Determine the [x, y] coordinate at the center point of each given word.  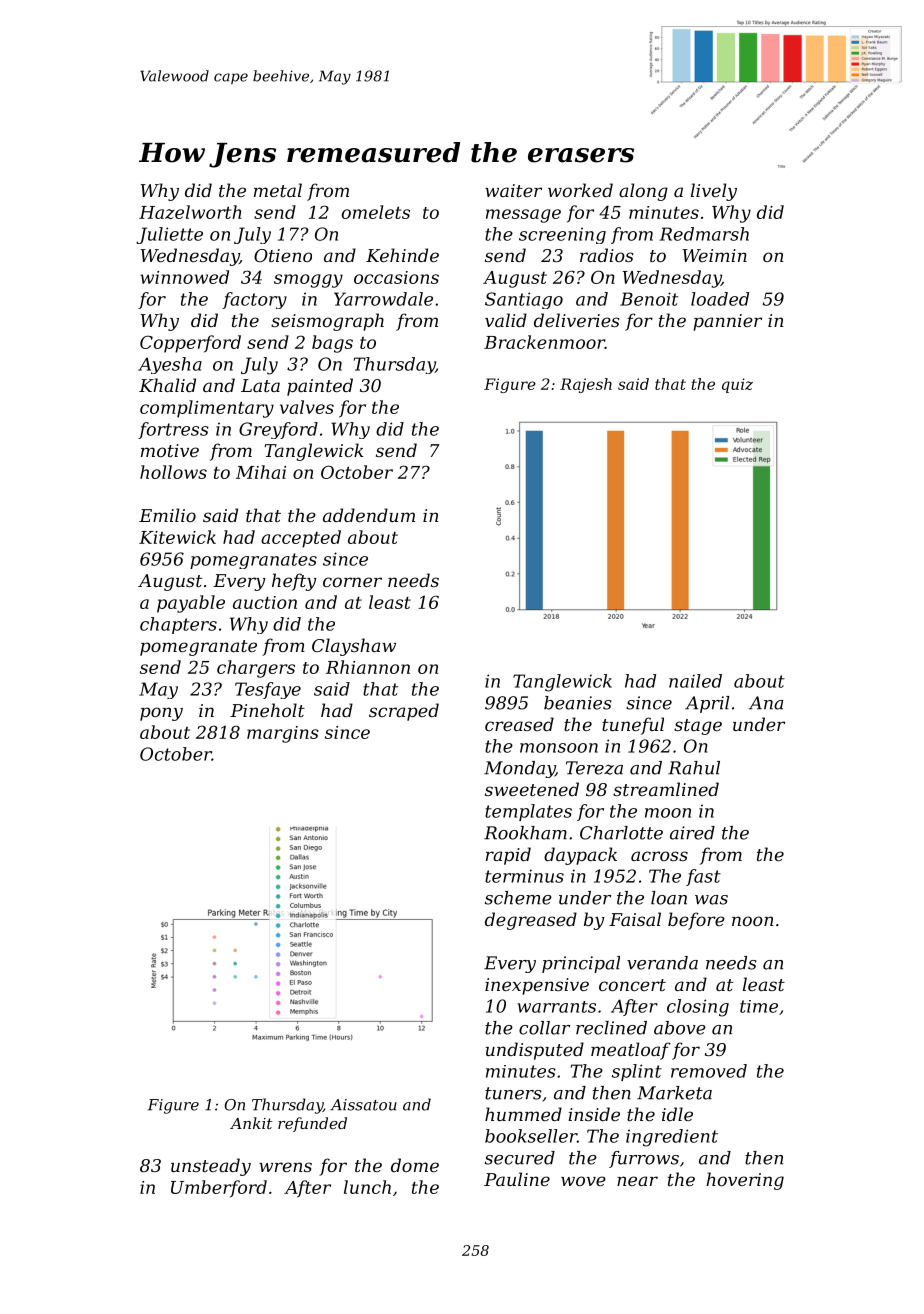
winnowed [184, 277]
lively [714, 192]
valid [506, 320]
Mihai [261, 472]
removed [709, 1071]
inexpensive [537, 986]
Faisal [635, 919]
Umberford [219, 1189]
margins [283, 734]
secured [520, 1158]
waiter [513, 190]
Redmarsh [704, 234]
